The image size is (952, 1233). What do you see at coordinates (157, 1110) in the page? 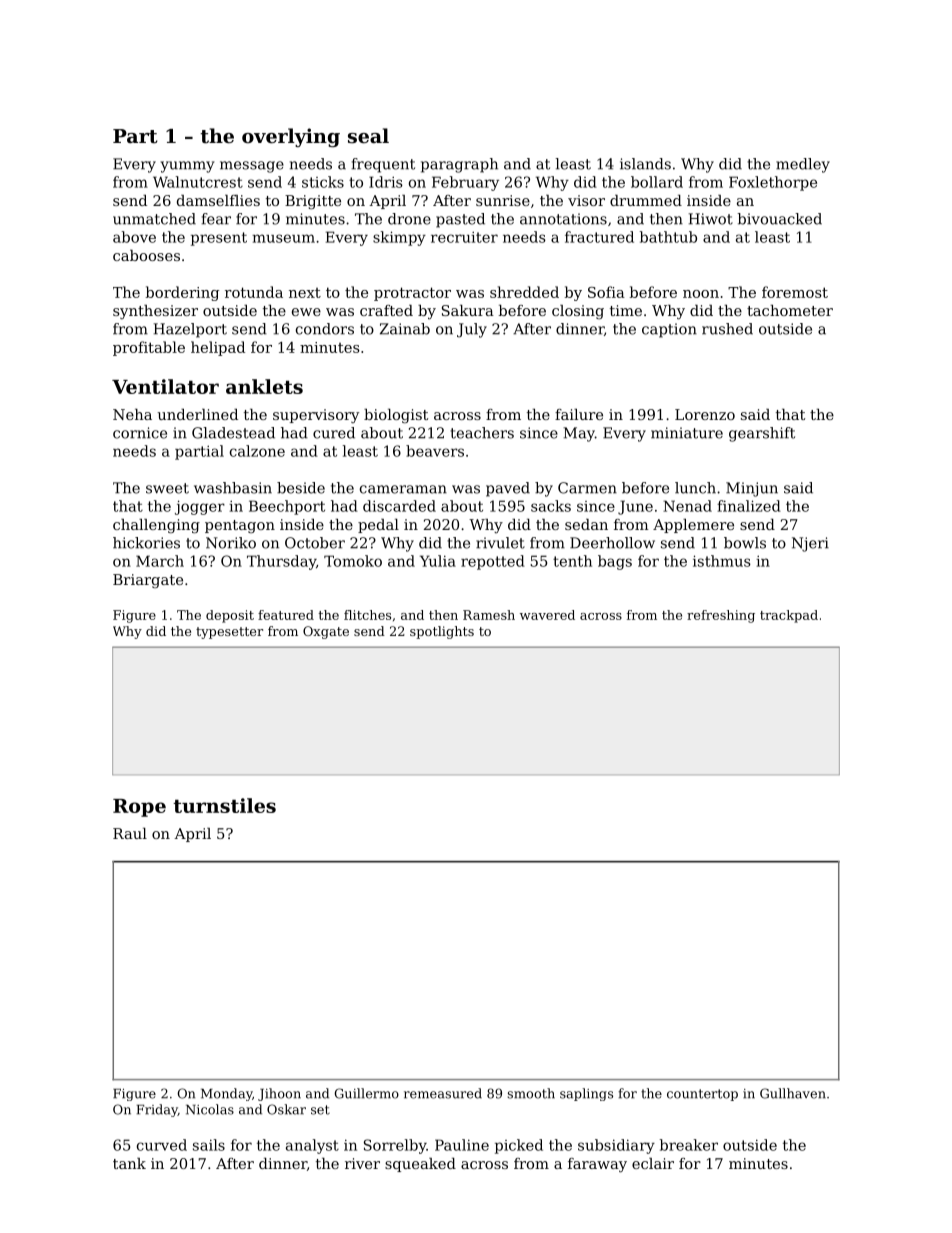
I see `Friday` at bounding box center [157, 1110].
